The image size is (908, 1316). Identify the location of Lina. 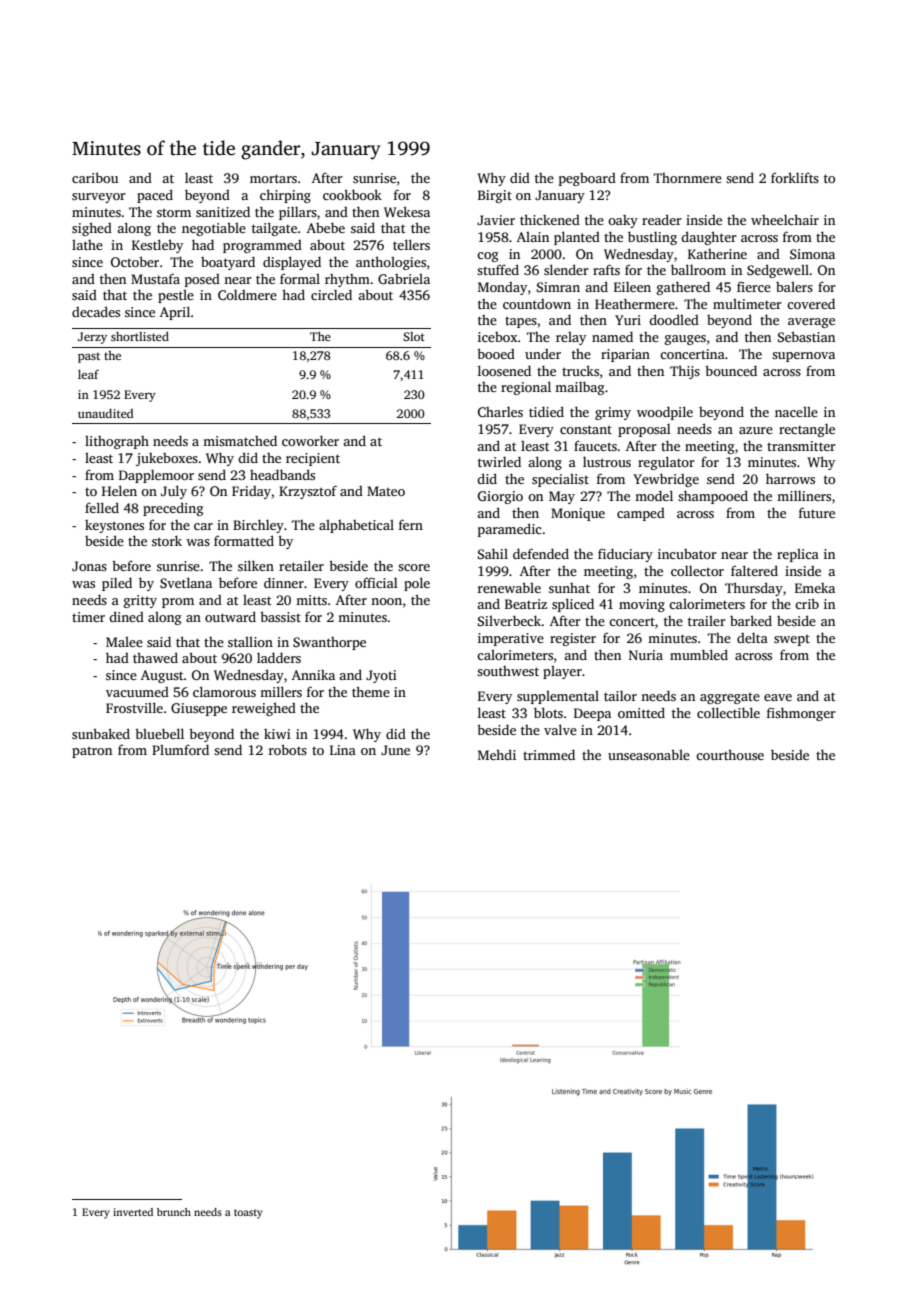
(343, 750).
